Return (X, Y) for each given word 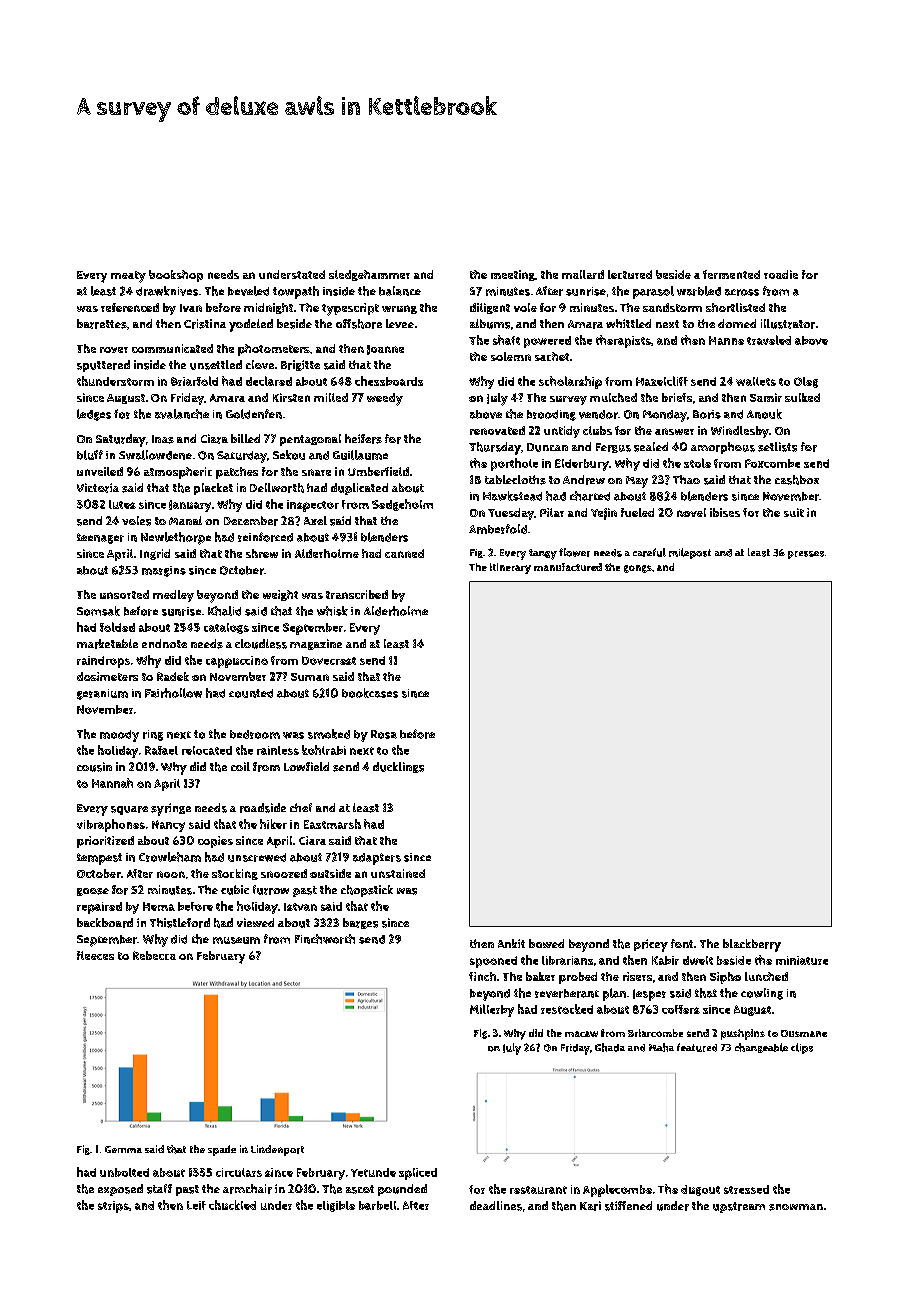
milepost (690, 553)
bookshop (176, 276)
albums (490, 324)
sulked (802, 397)
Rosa (384, 734)
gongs (638, 569)
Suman (310, 677)
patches (237, 473)
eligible (336, 1206)
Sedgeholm (402, 505)
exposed (120, 1190)
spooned (493, 962)
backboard (105, 923)
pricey (651, 945)
